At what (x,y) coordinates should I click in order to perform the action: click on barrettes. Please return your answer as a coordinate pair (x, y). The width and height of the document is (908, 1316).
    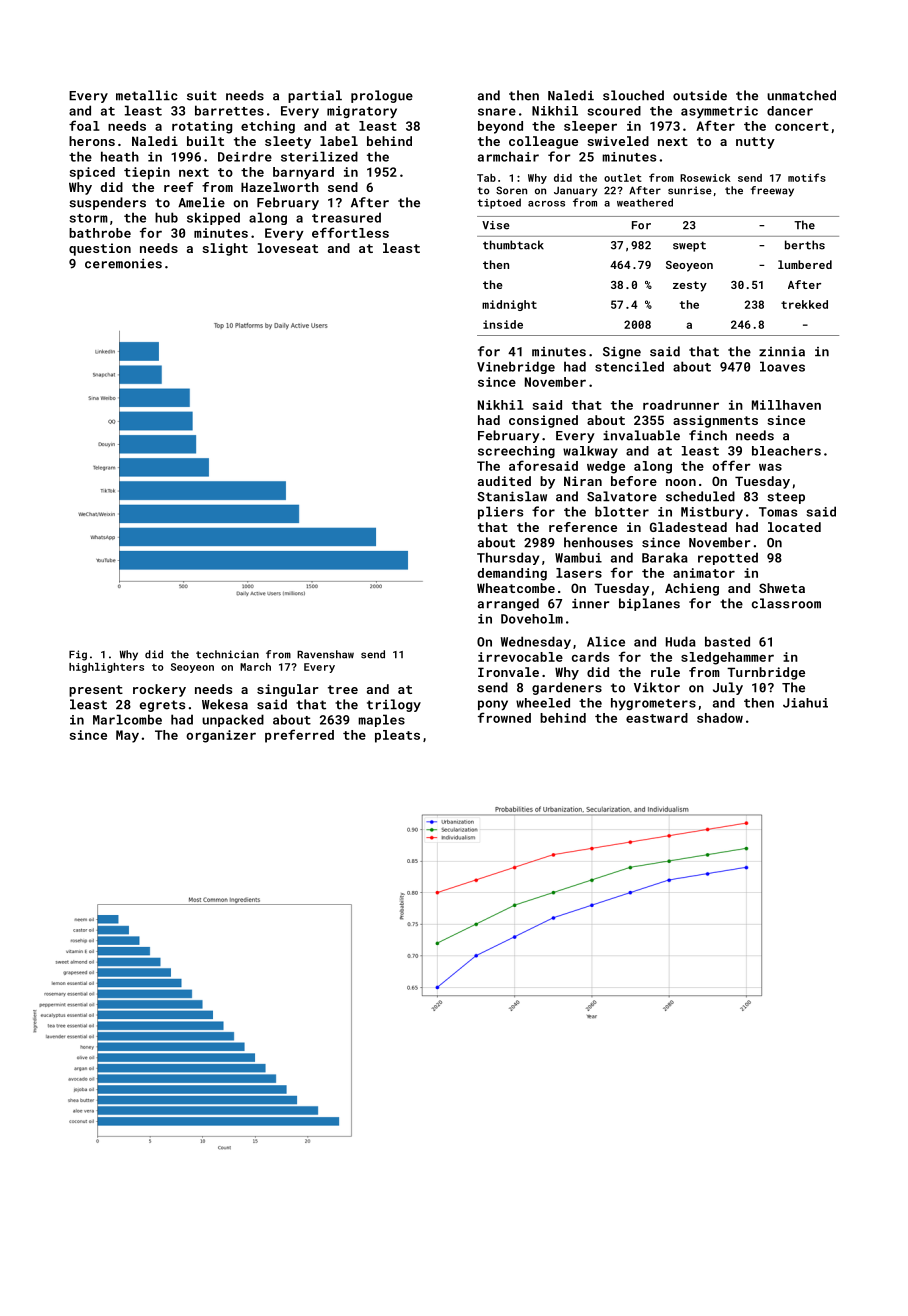
    Looking at the image, I should click on (229, 110).
